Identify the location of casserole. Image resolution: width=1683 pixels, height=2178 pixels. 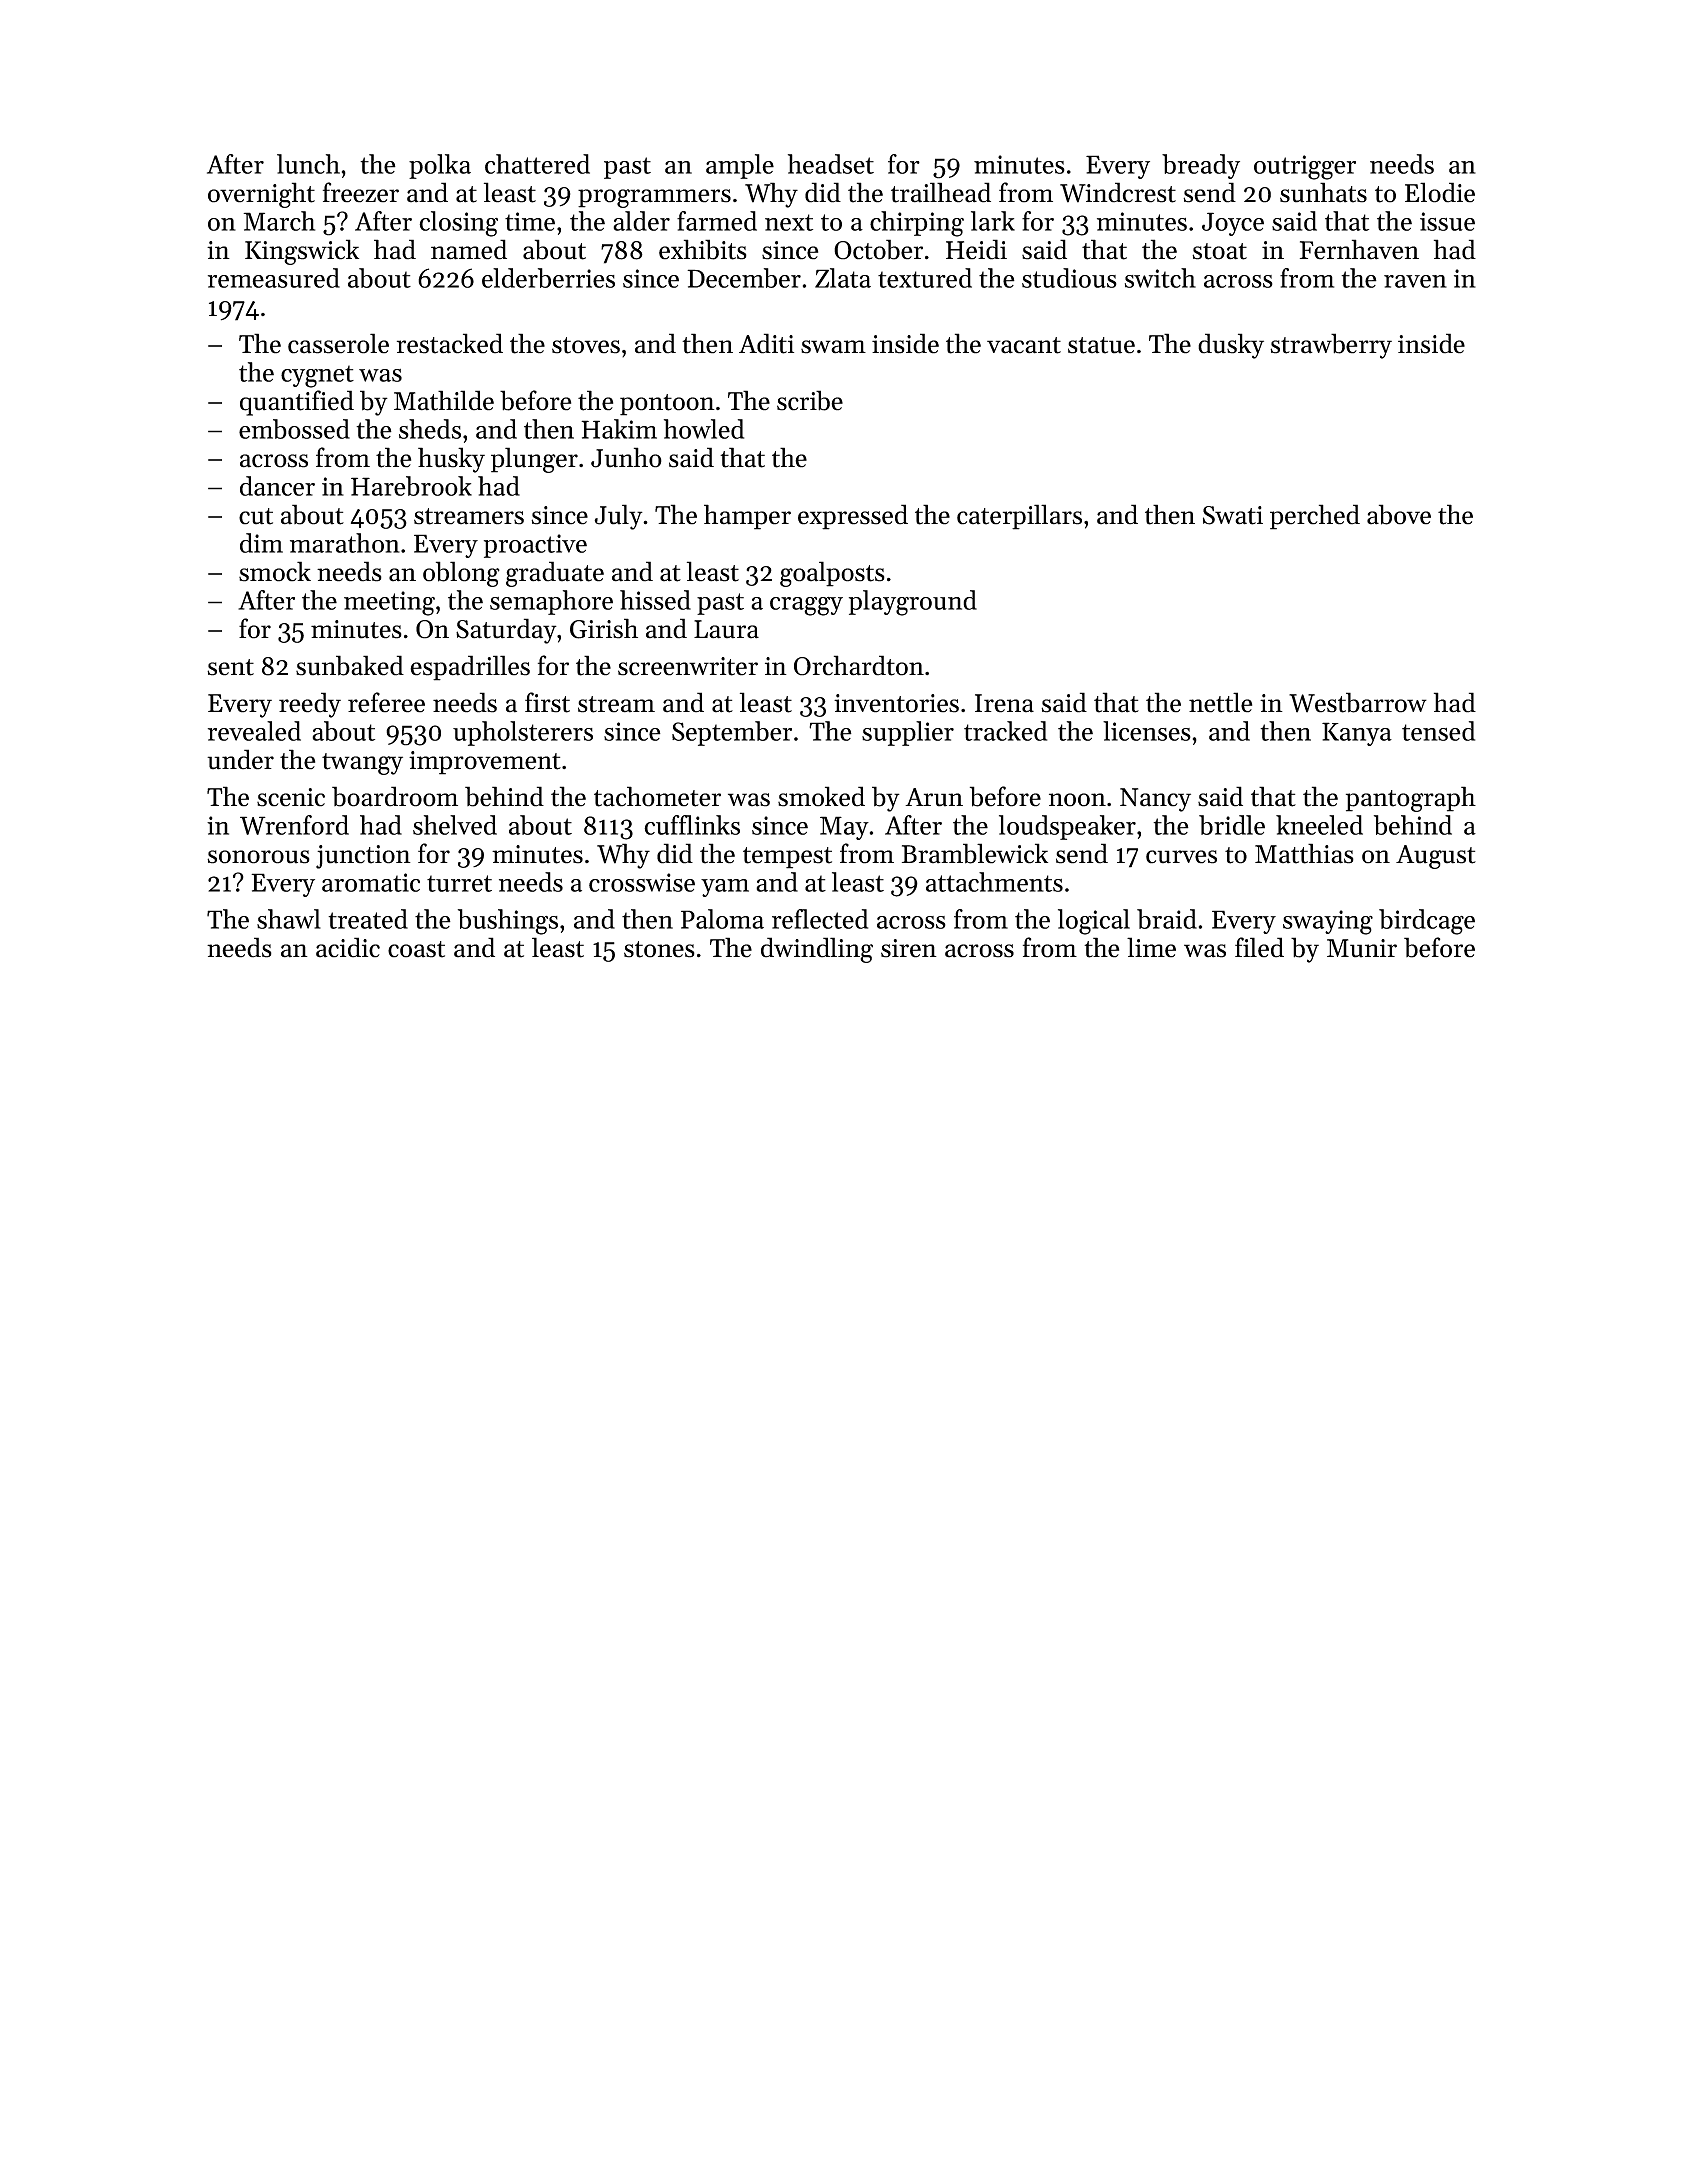
(338, 343).
